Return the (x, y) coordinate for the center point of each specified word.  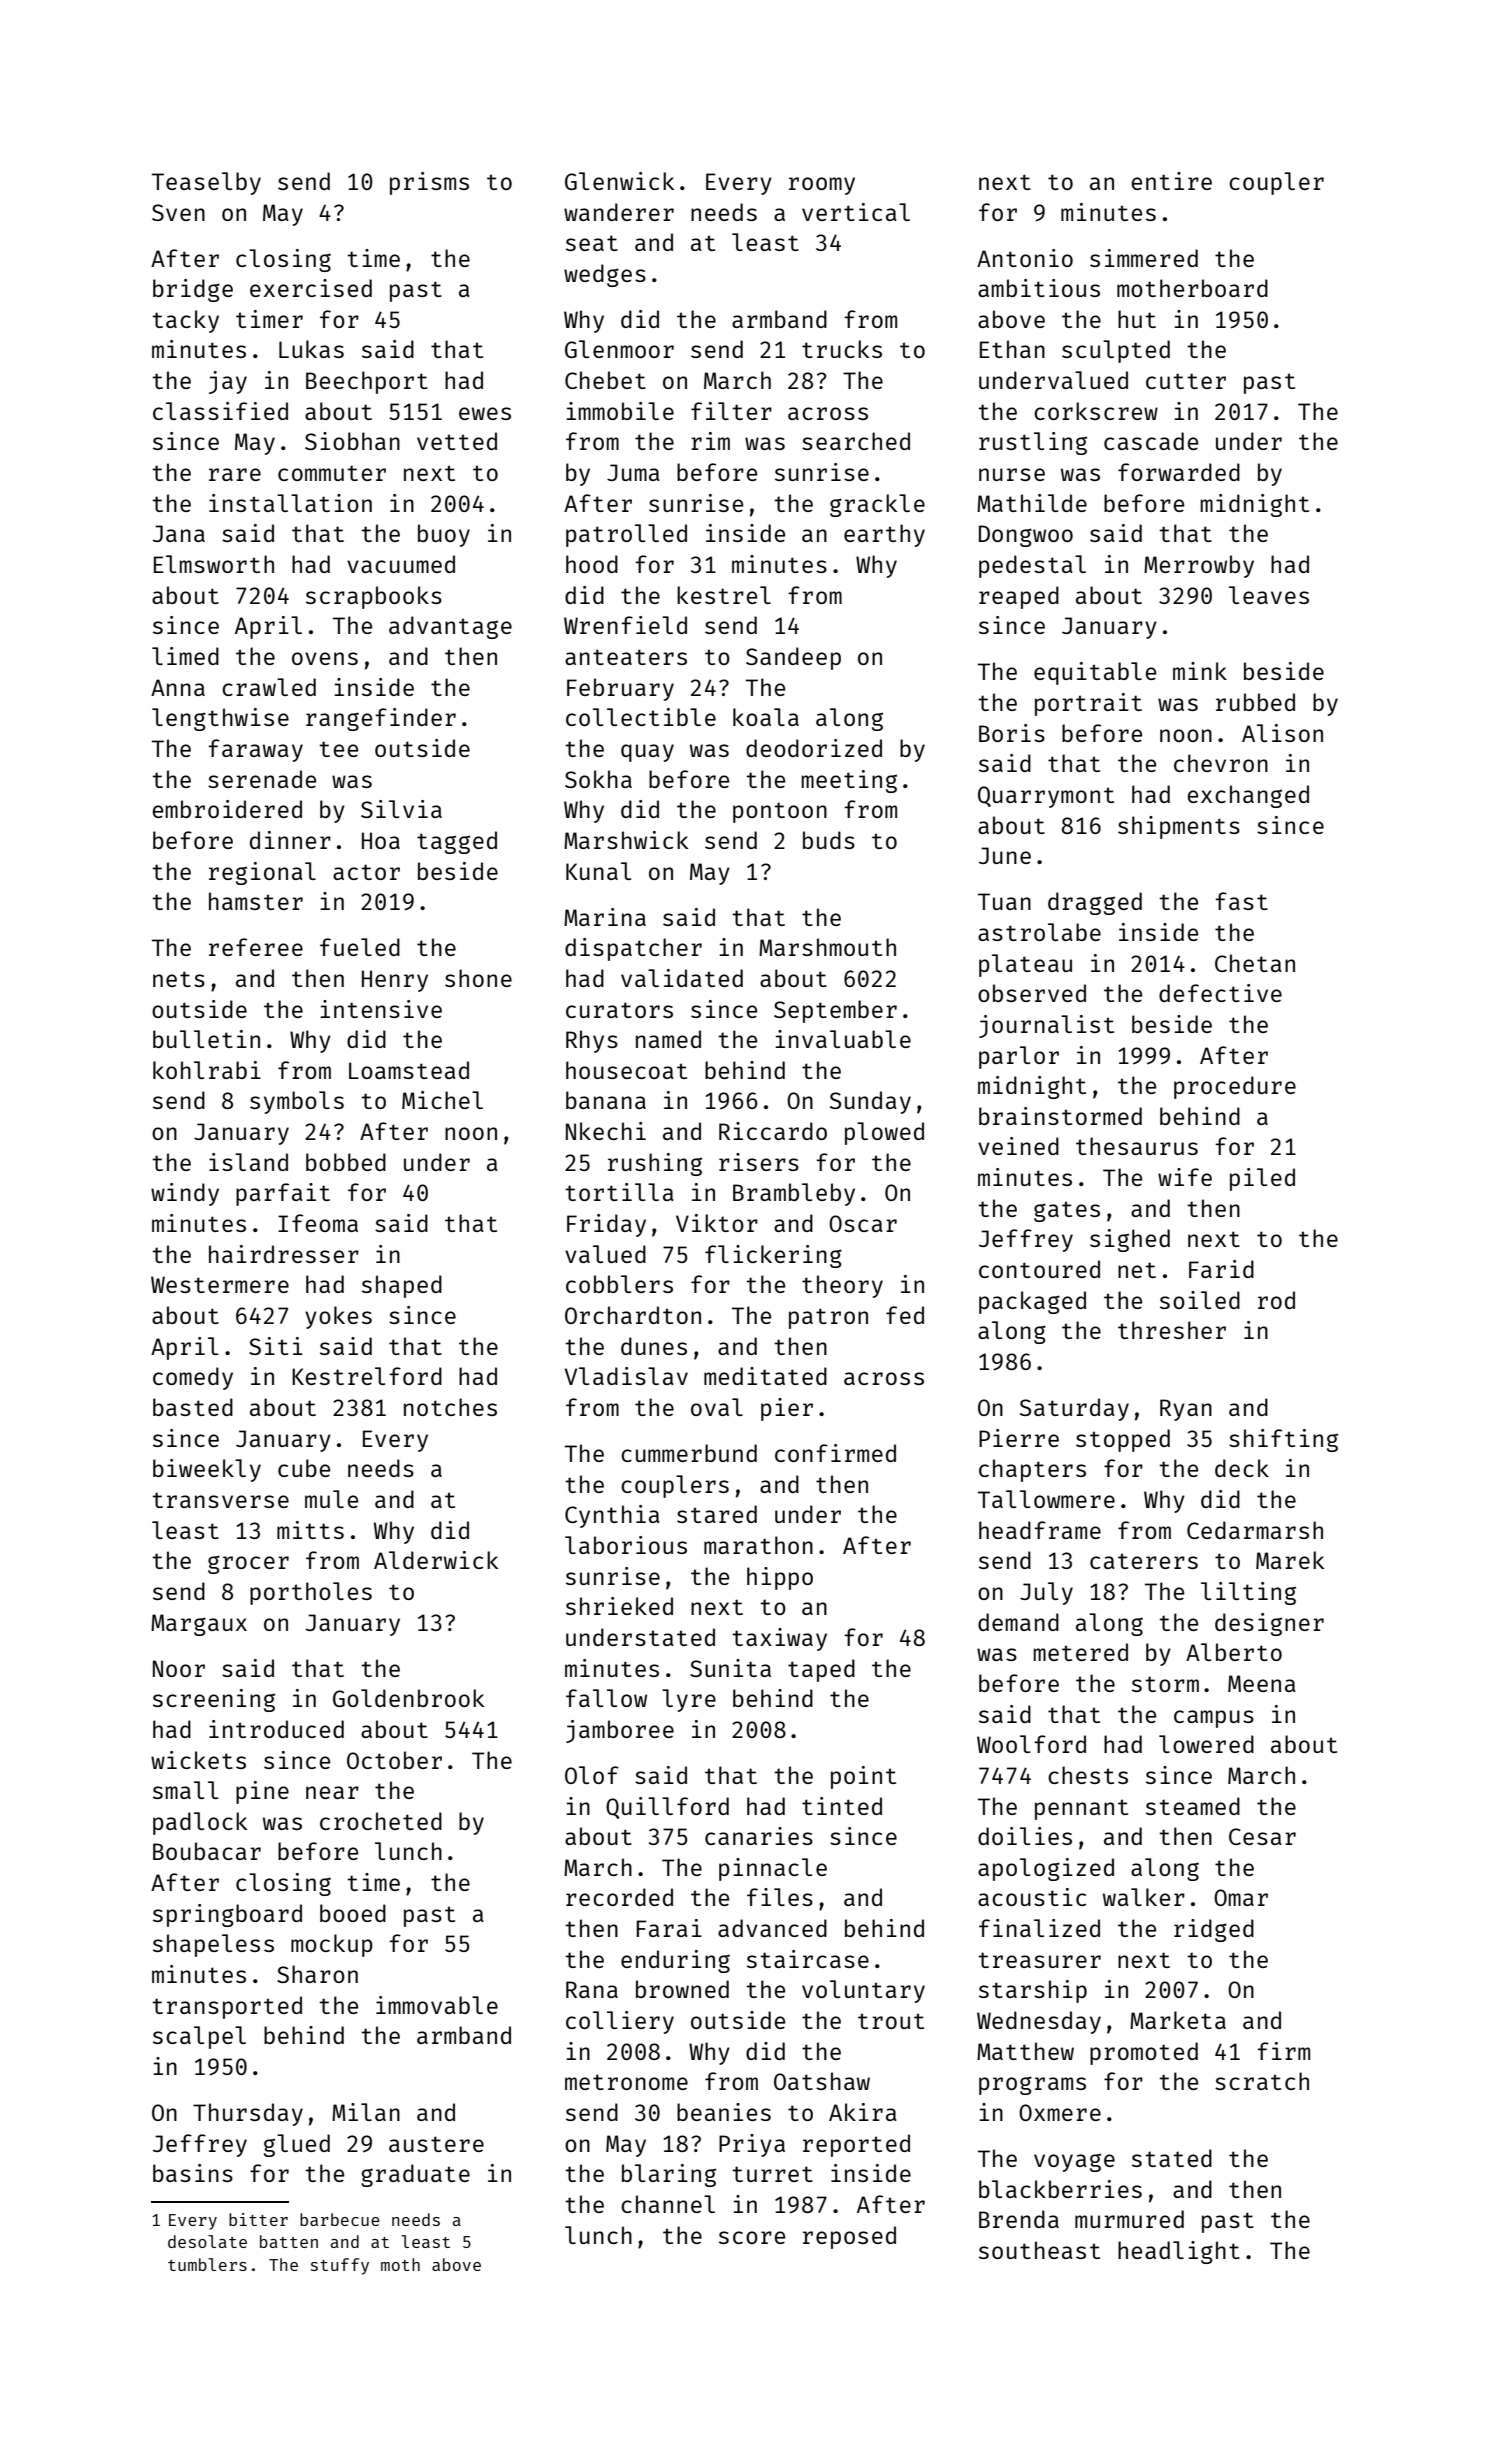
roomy (822, 186)
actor (366, 872)
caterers (1144, 1561)
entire (1172, 181)
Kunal (598, 871)
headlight (1179, 2252)
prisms (429, 183)
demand (1018, 1622)
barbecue (340, 2219)
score (752, 2237)
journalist (1046, 1026)
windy (185, 1194)
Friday (606, 1225)
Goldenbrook (408, 1698)
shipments (1179, 827)
